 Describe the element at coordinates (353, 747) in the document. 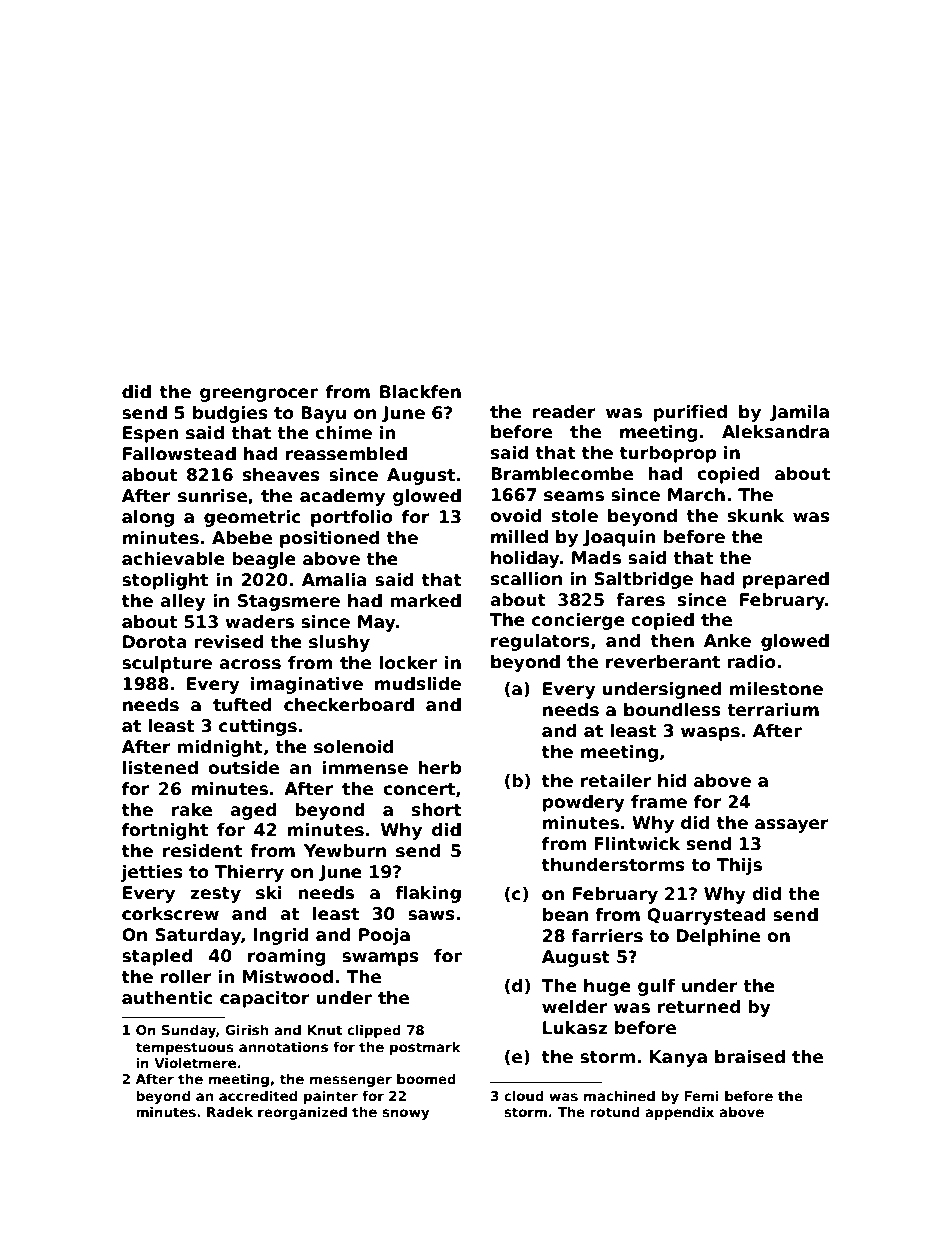

I see `solenoid` at that location.
